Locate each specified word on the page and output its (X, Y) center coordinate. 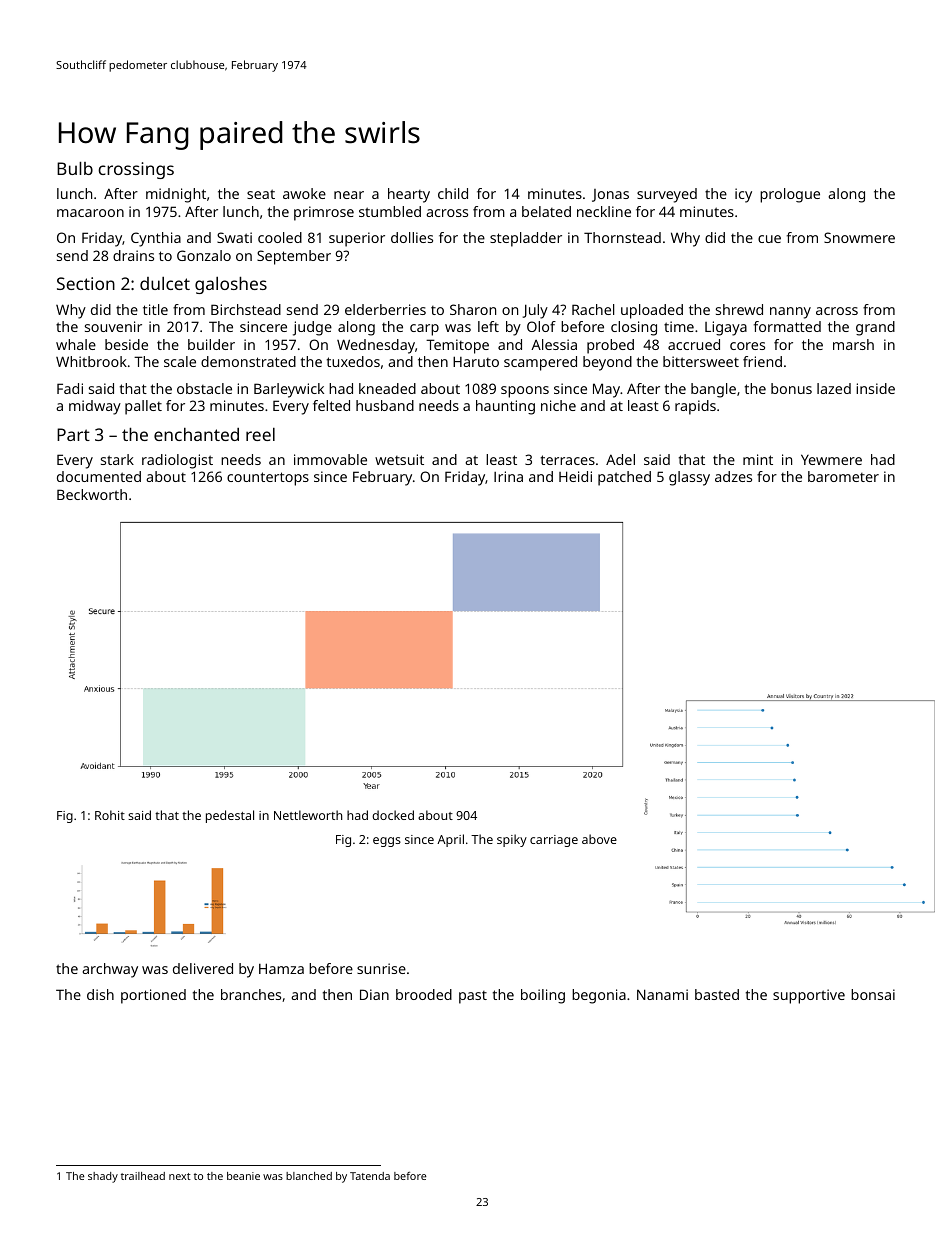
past (473, 997)
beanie (243, 1176)
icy (743, 195)
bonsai (873, 994)
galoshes (231, 285)
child (453, 193)
